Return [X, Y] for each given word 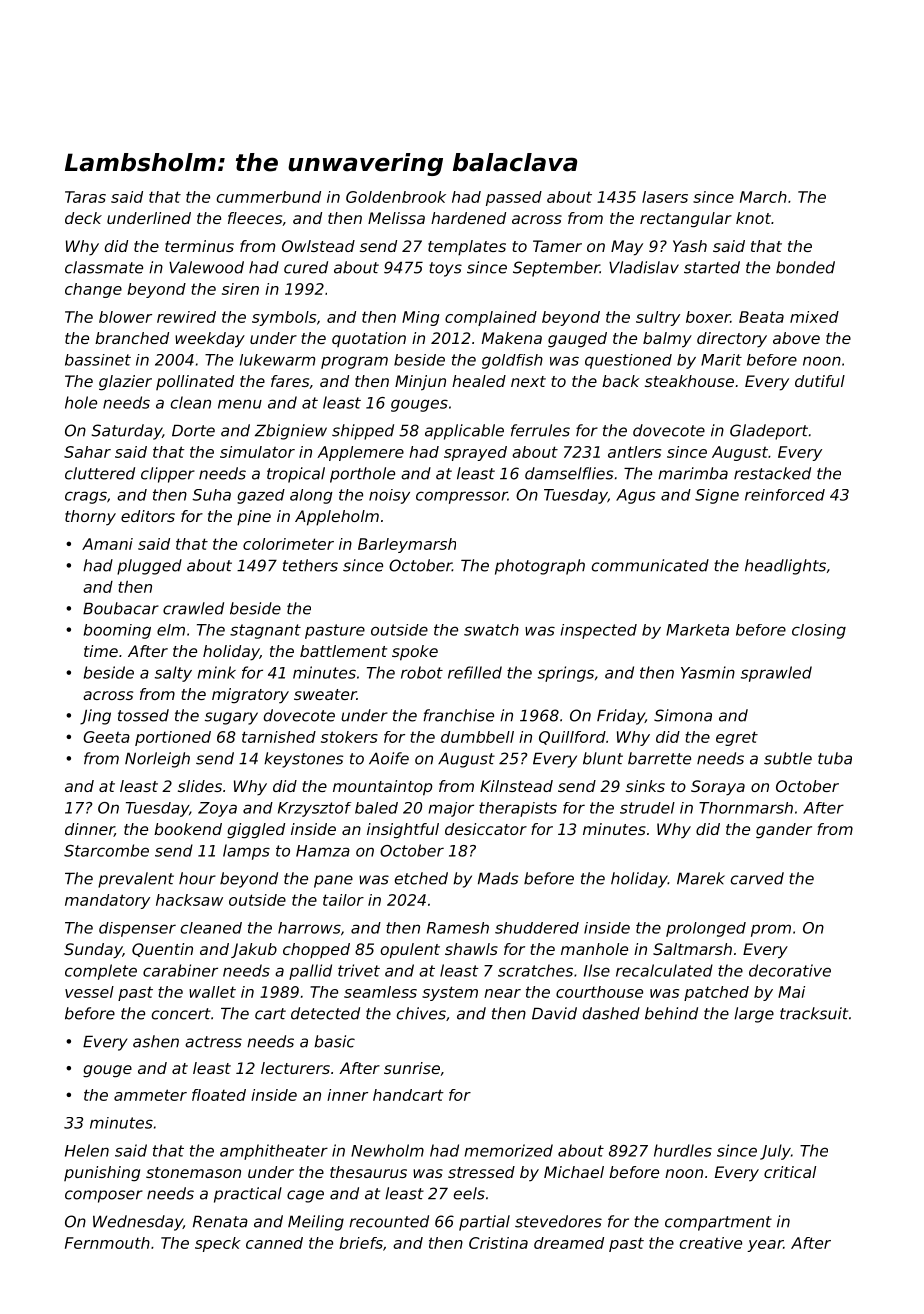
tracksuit [814, 1013]
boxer [708, 317]
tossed [143, 715]
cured [306, 267]
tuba [835, 758]
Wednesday [138, 1223]
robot [422, 672]
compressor [462, 497]
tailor [343, 900]
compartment [718, 1223]
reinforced [785, 495]
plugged [149, 567]
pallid [310, 972]
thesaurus [368, 1172]
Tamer [557, 246]
